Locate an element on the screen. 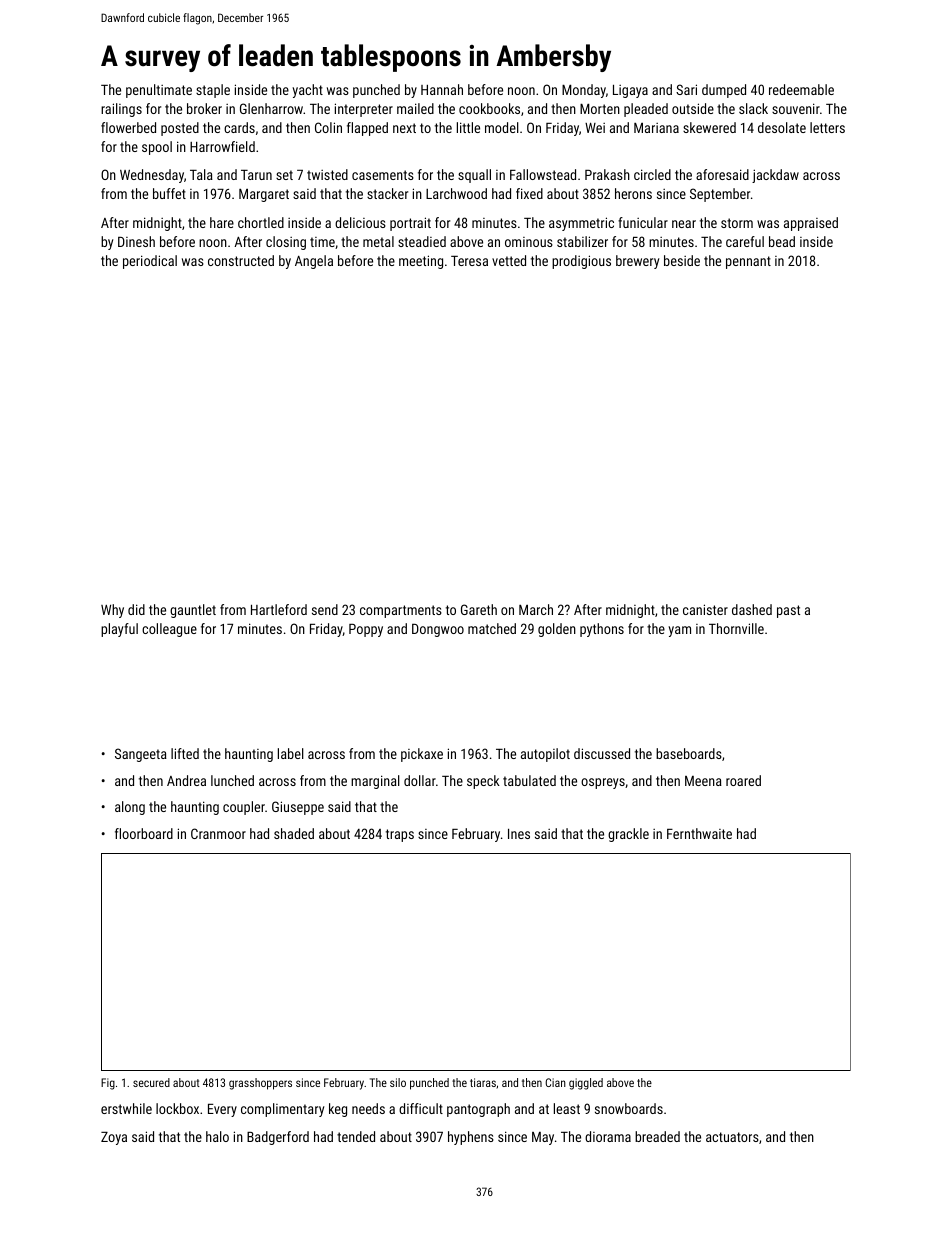 The width and height of the screenshot is (952, 1233). roared is located at coordinates (743, 780).
